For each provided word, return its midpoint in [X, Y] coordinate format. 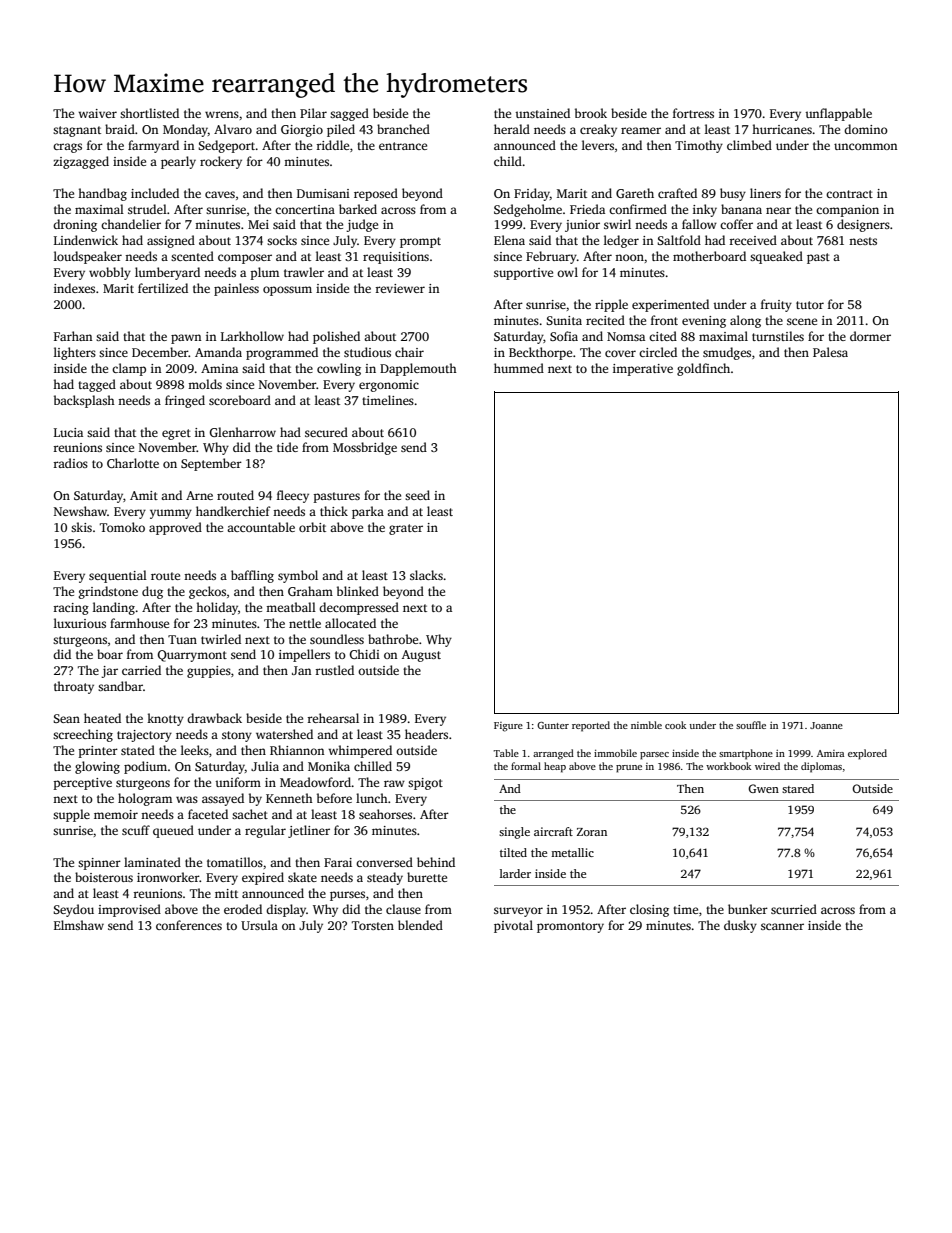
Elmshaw [79, 925]
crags [67, 148]
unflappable [838, 114]
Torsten [373, 925]
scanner [782, 926]
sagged [349, 114]
